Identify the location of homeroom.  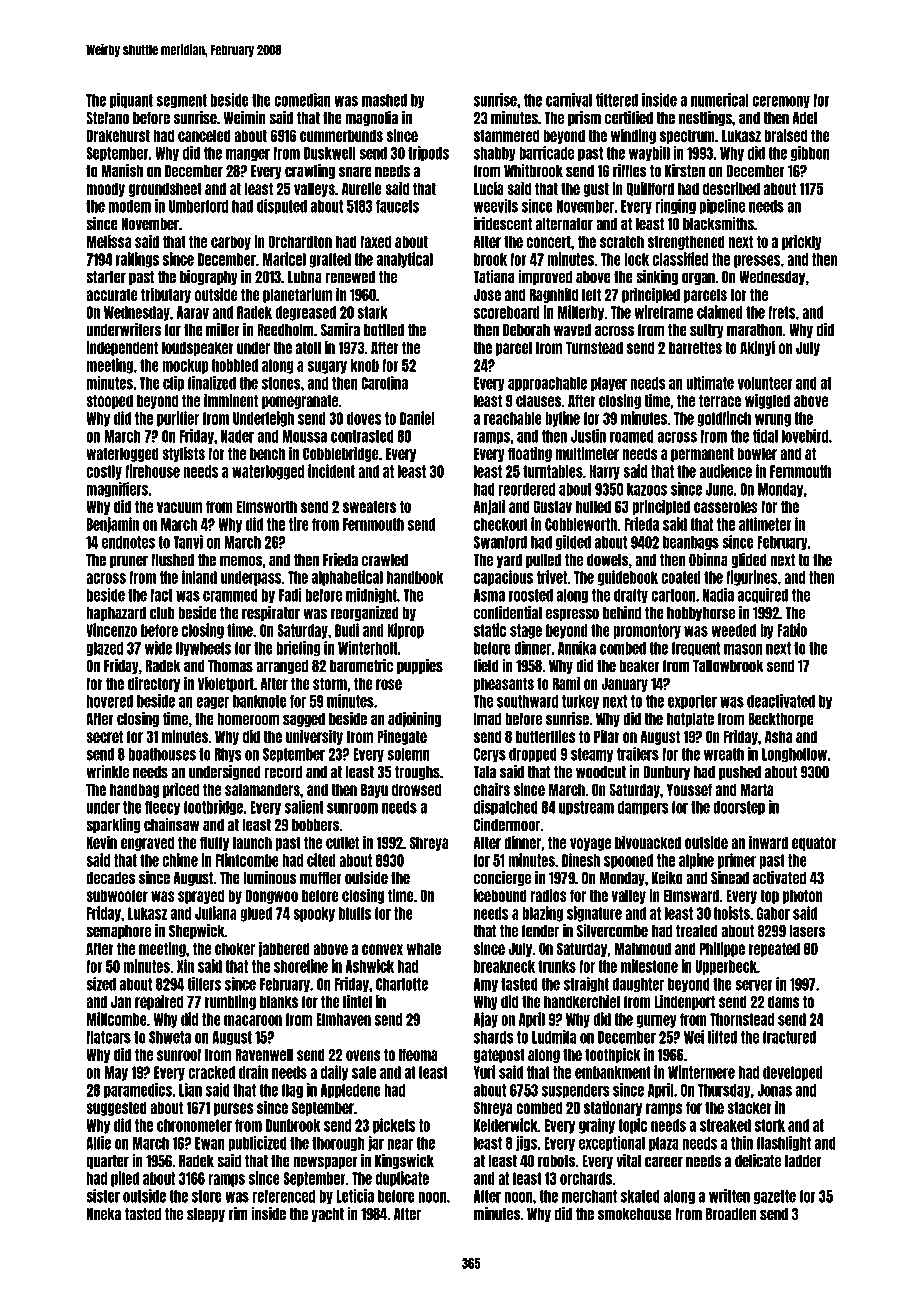
(248, 719).
